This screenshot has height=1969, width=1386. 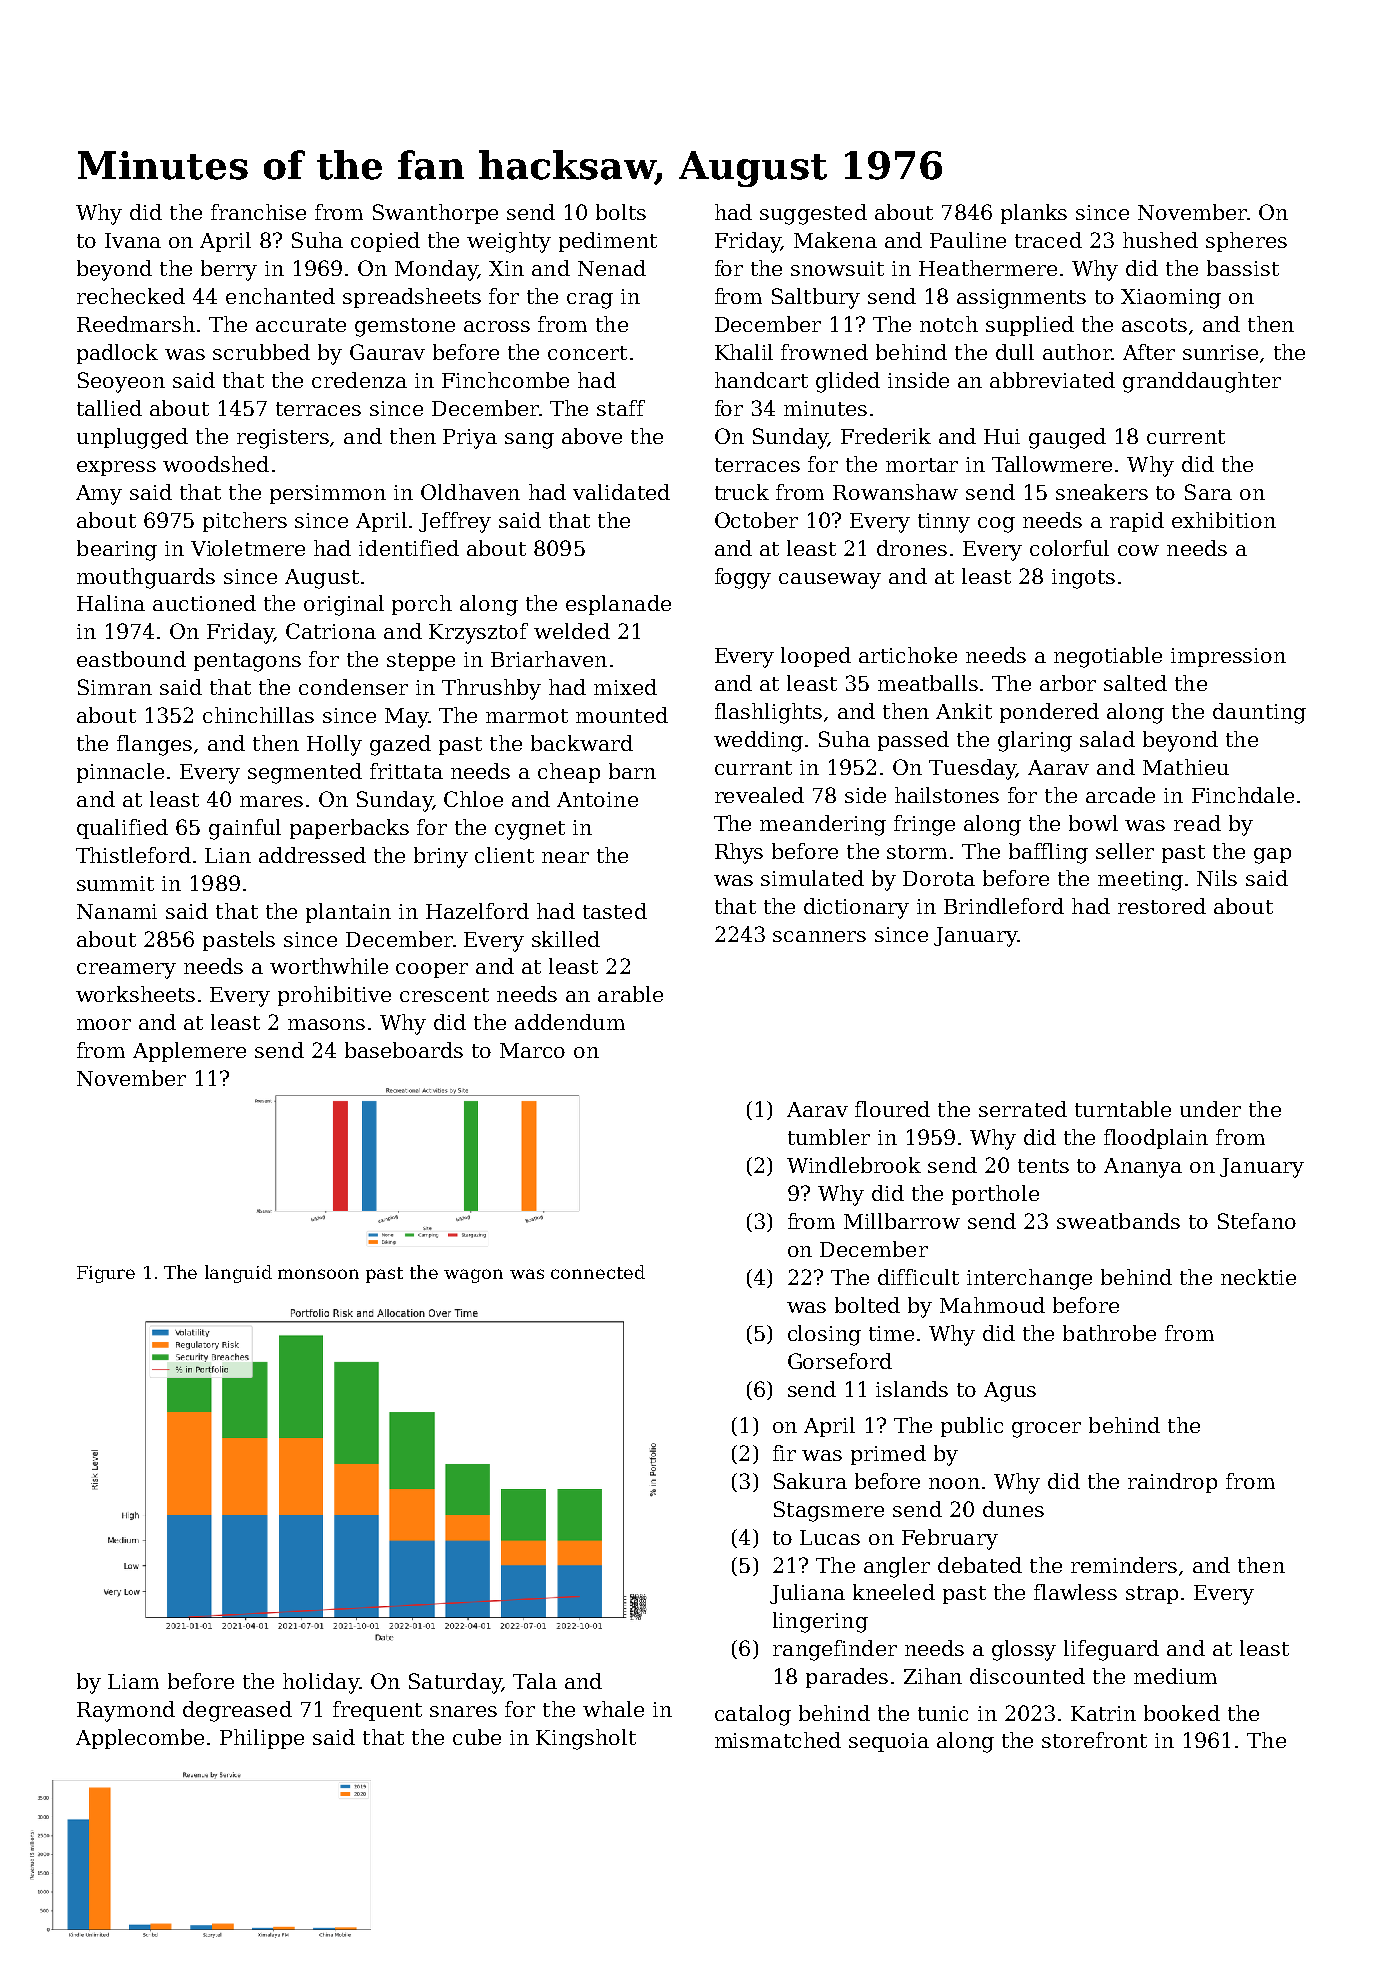 I want to click on masons, so click(x=326, y=1024).
